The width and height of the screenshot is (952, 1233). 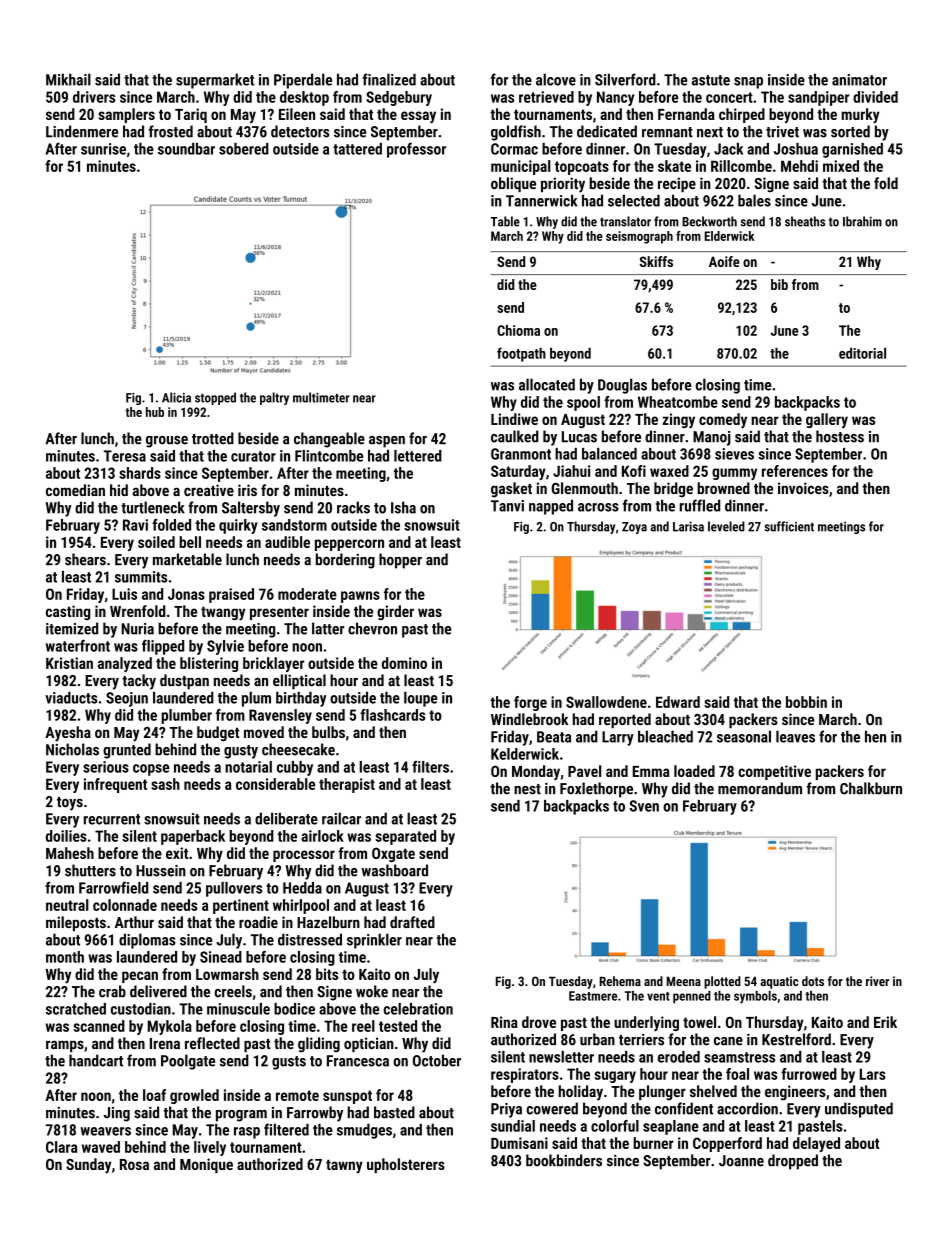 I want to click on Mikhail, so click(x=68, y=79).
